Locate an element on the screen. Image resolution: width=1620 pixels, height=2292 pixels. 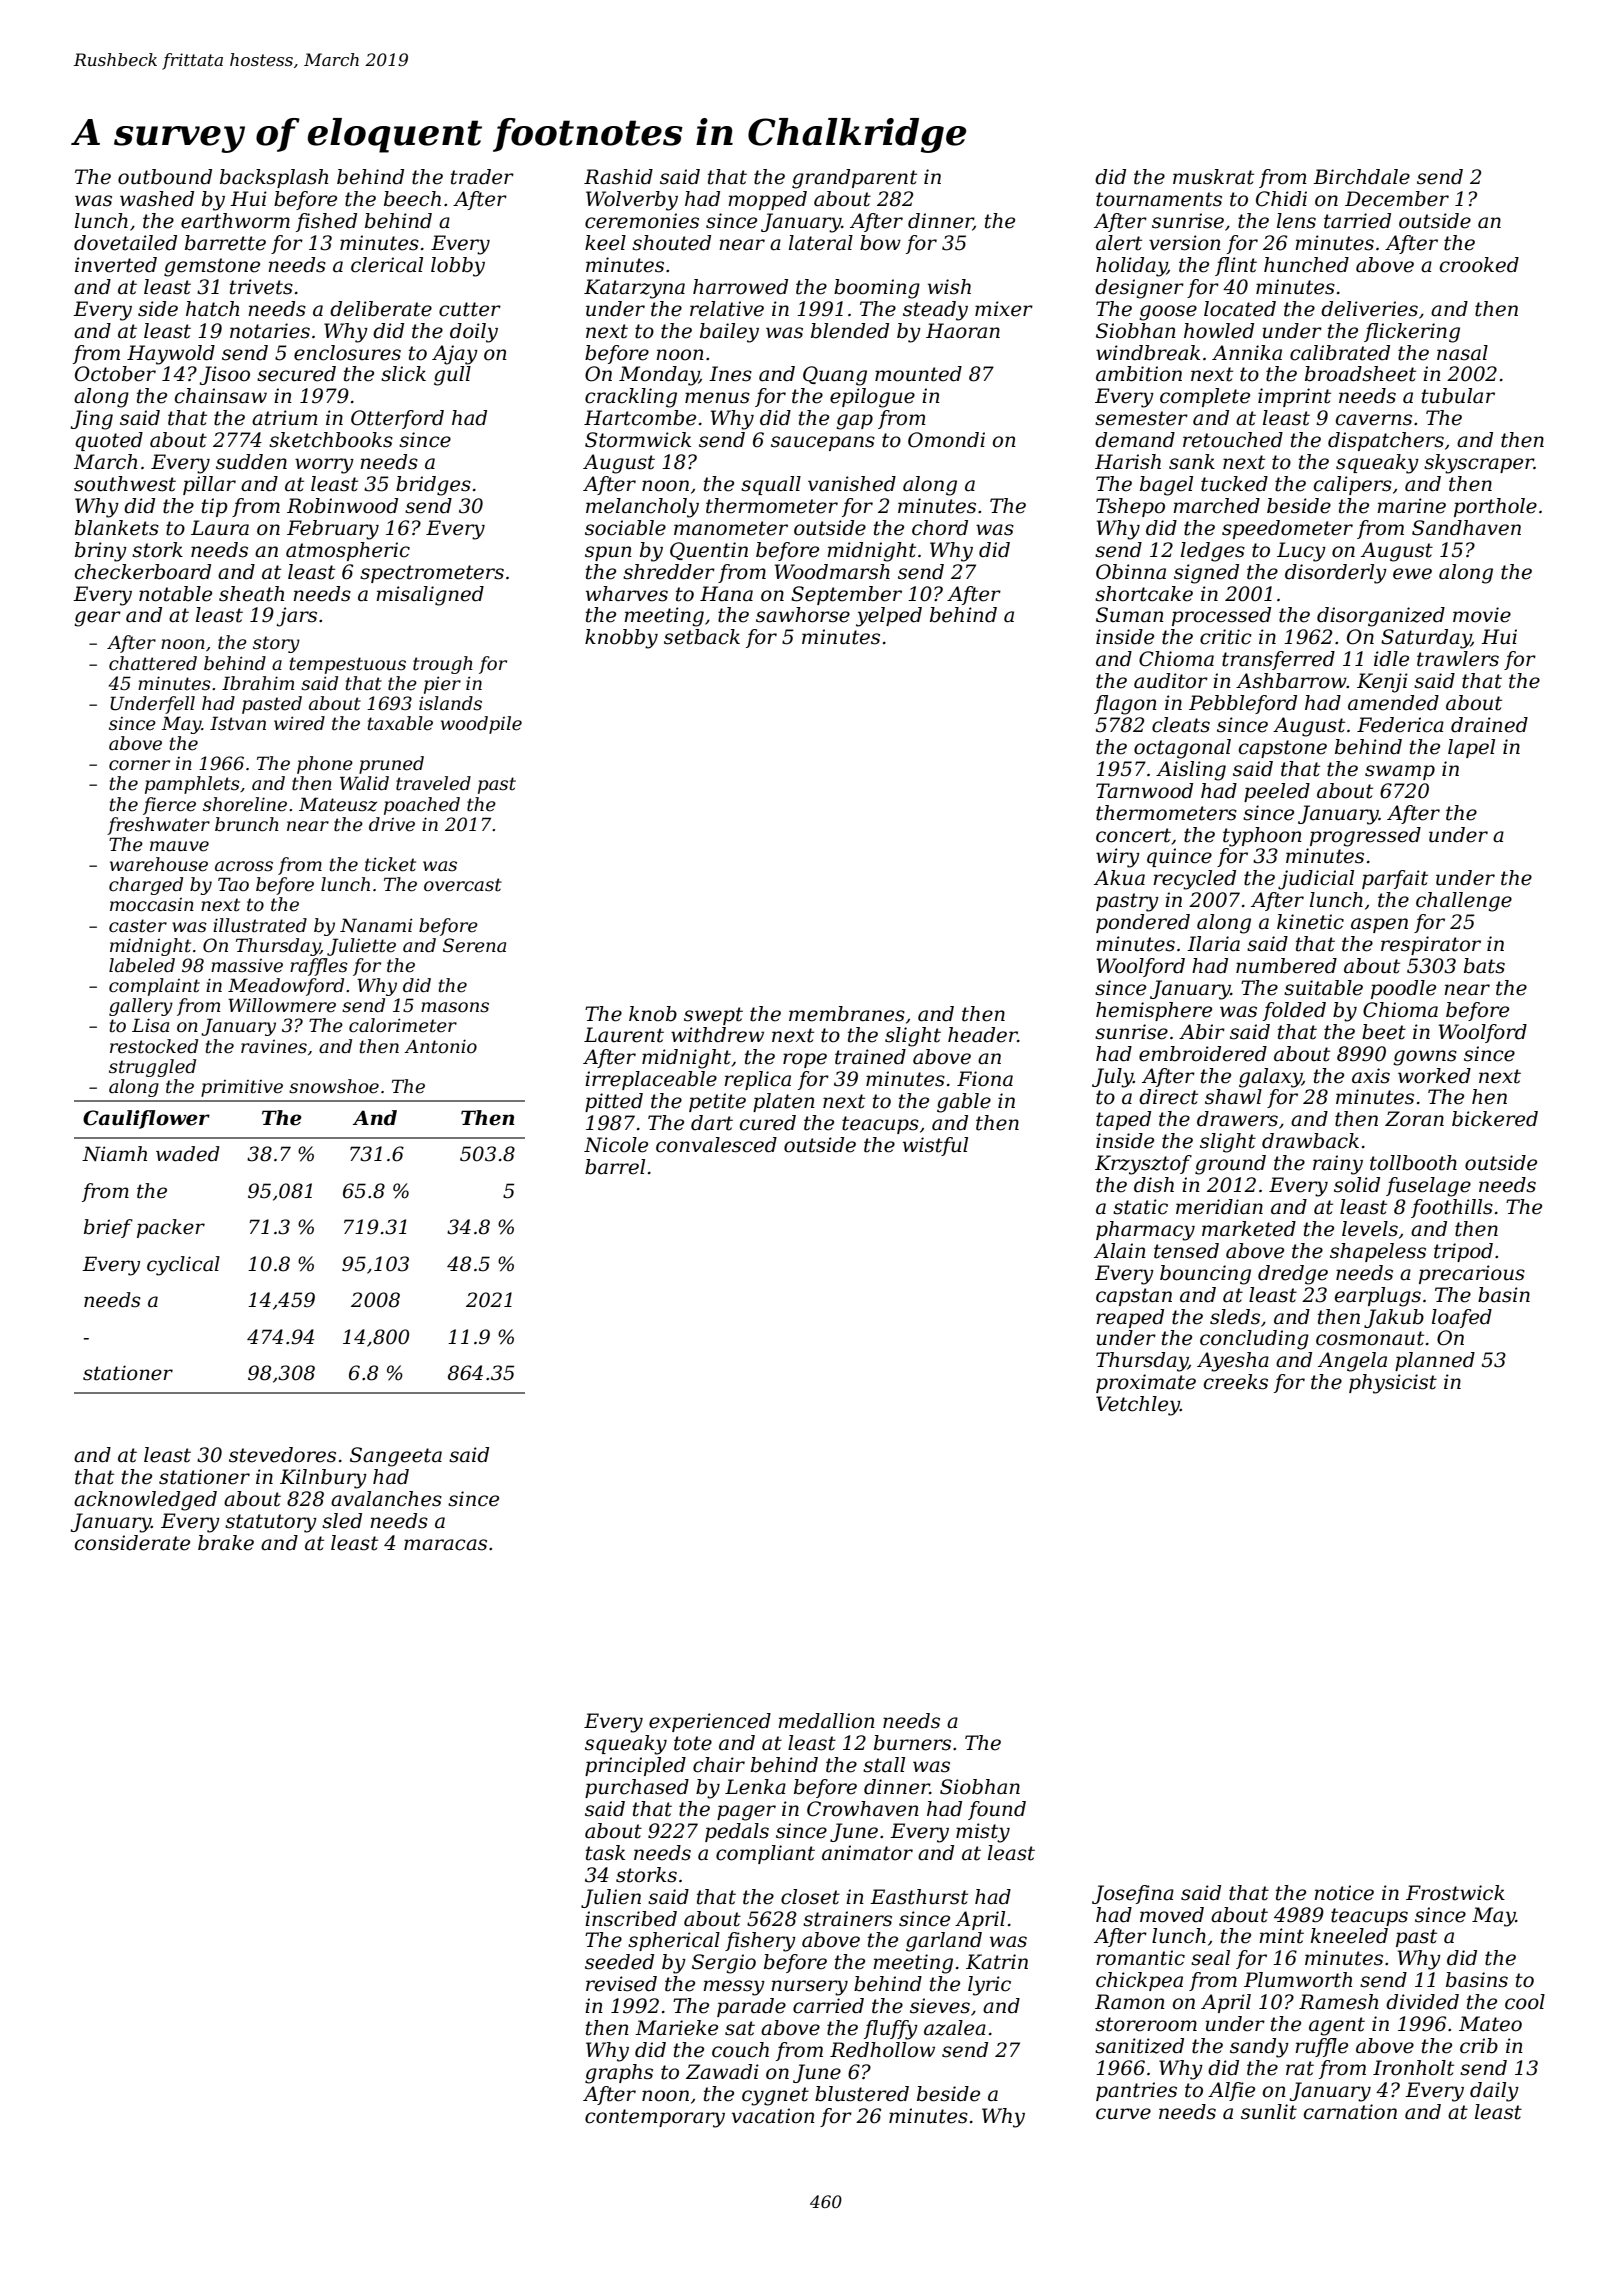
recycled is located at coordinates (1194, 880).
